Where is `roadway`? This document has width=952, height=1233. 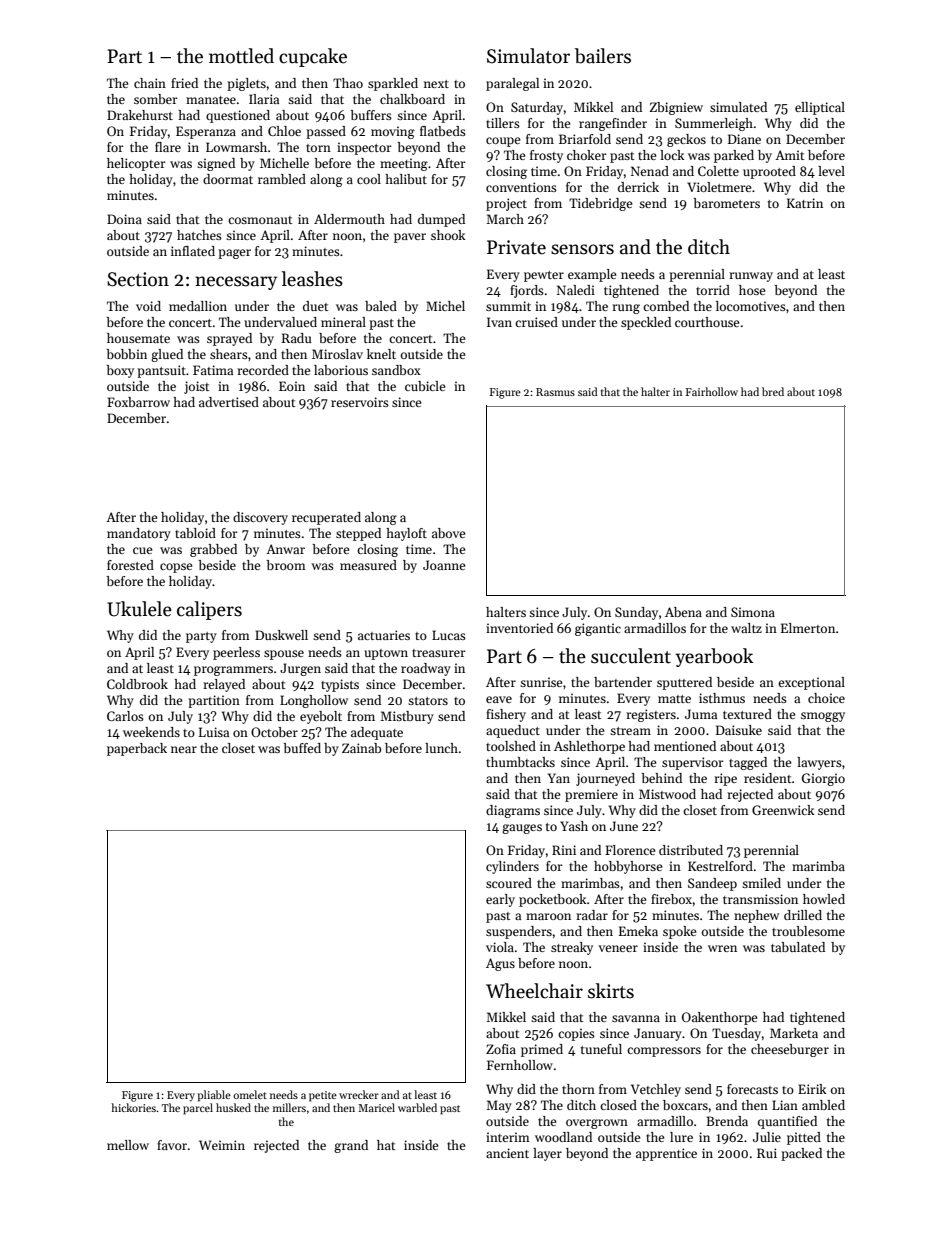 roadway is located at coordinates (426, 669).
